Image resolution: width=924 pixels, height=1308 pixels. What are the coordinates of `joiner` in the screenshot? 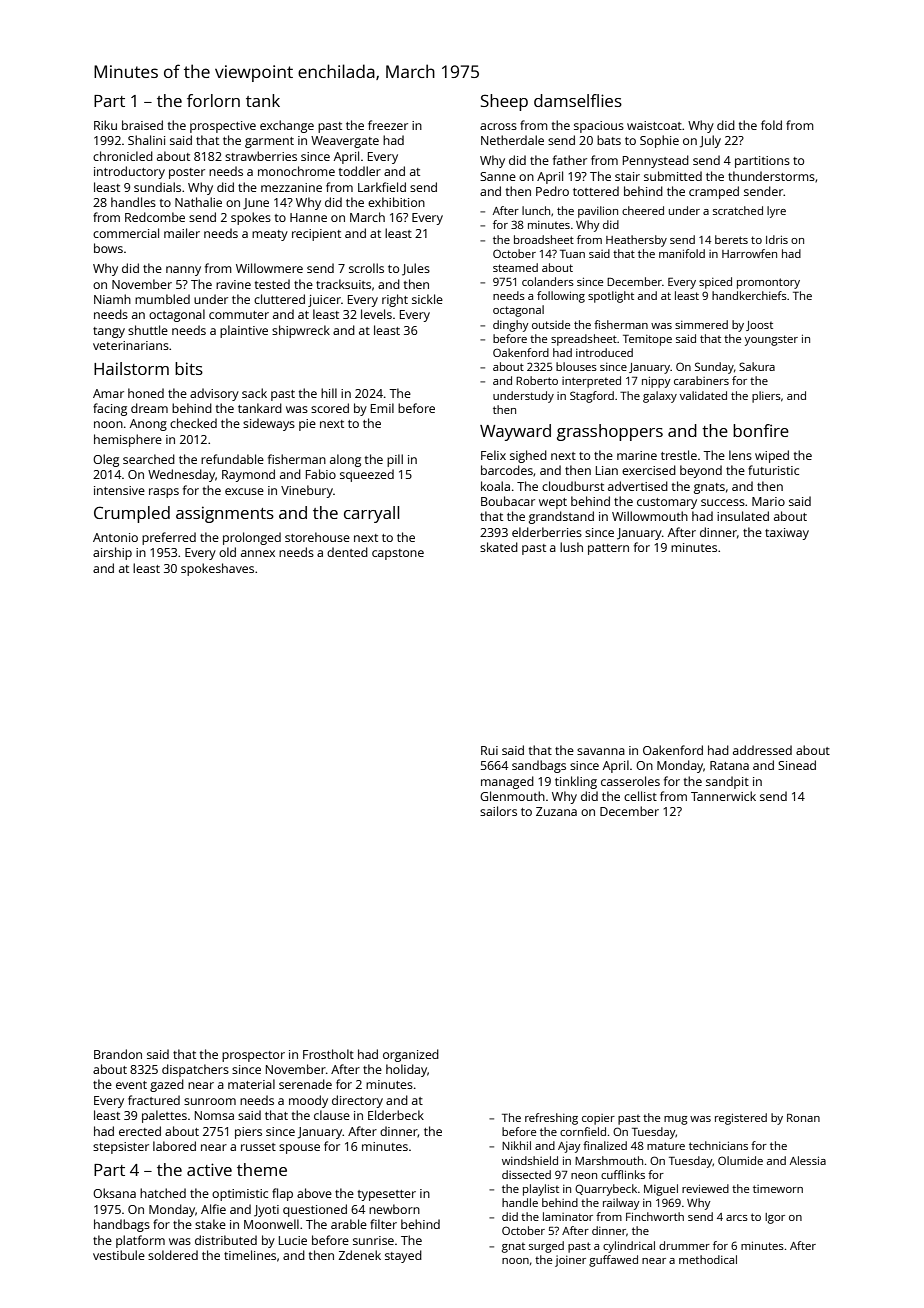 It's located at (570, 1261).
